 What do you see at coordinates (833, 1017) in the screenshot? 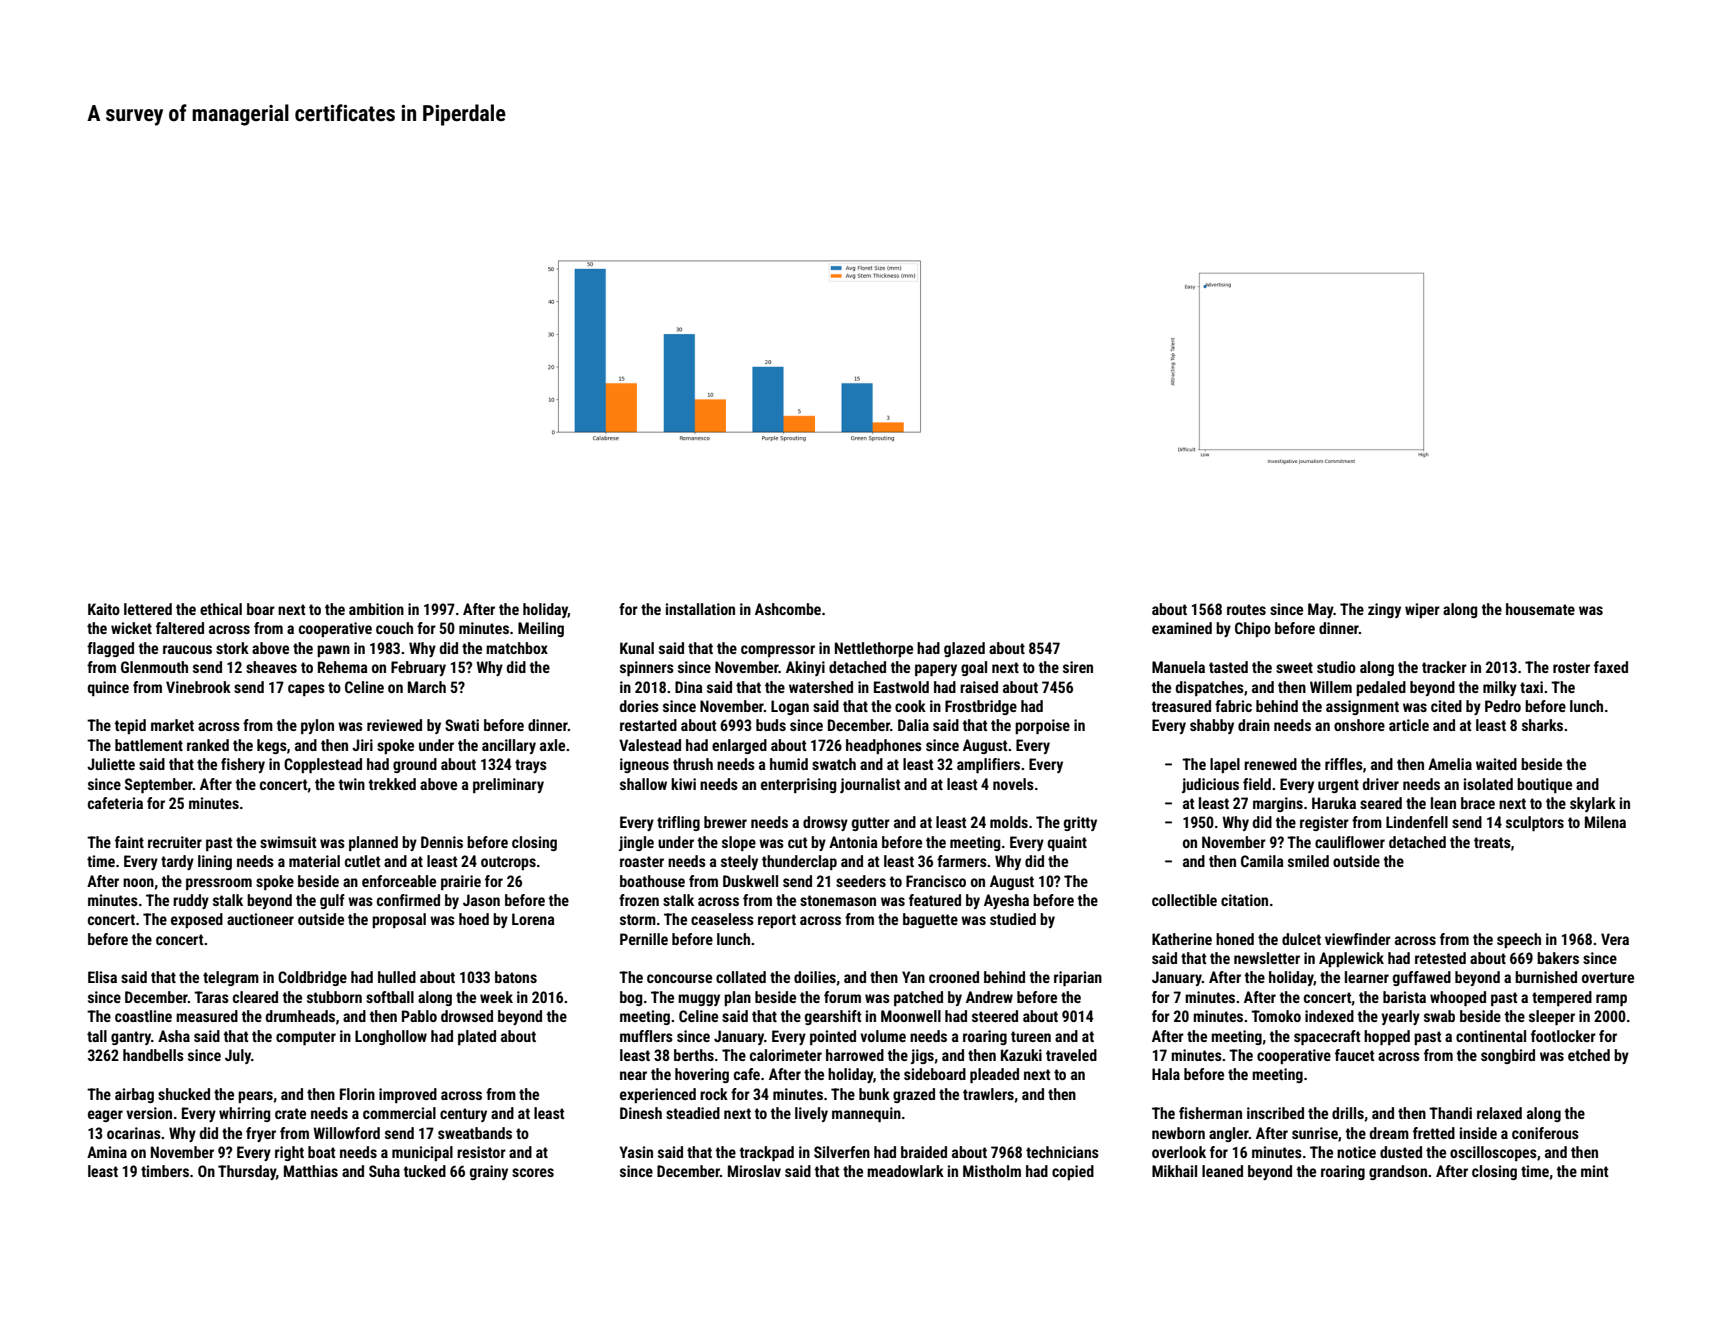
I see `gearshift` at bounding box center [833, 1017].
